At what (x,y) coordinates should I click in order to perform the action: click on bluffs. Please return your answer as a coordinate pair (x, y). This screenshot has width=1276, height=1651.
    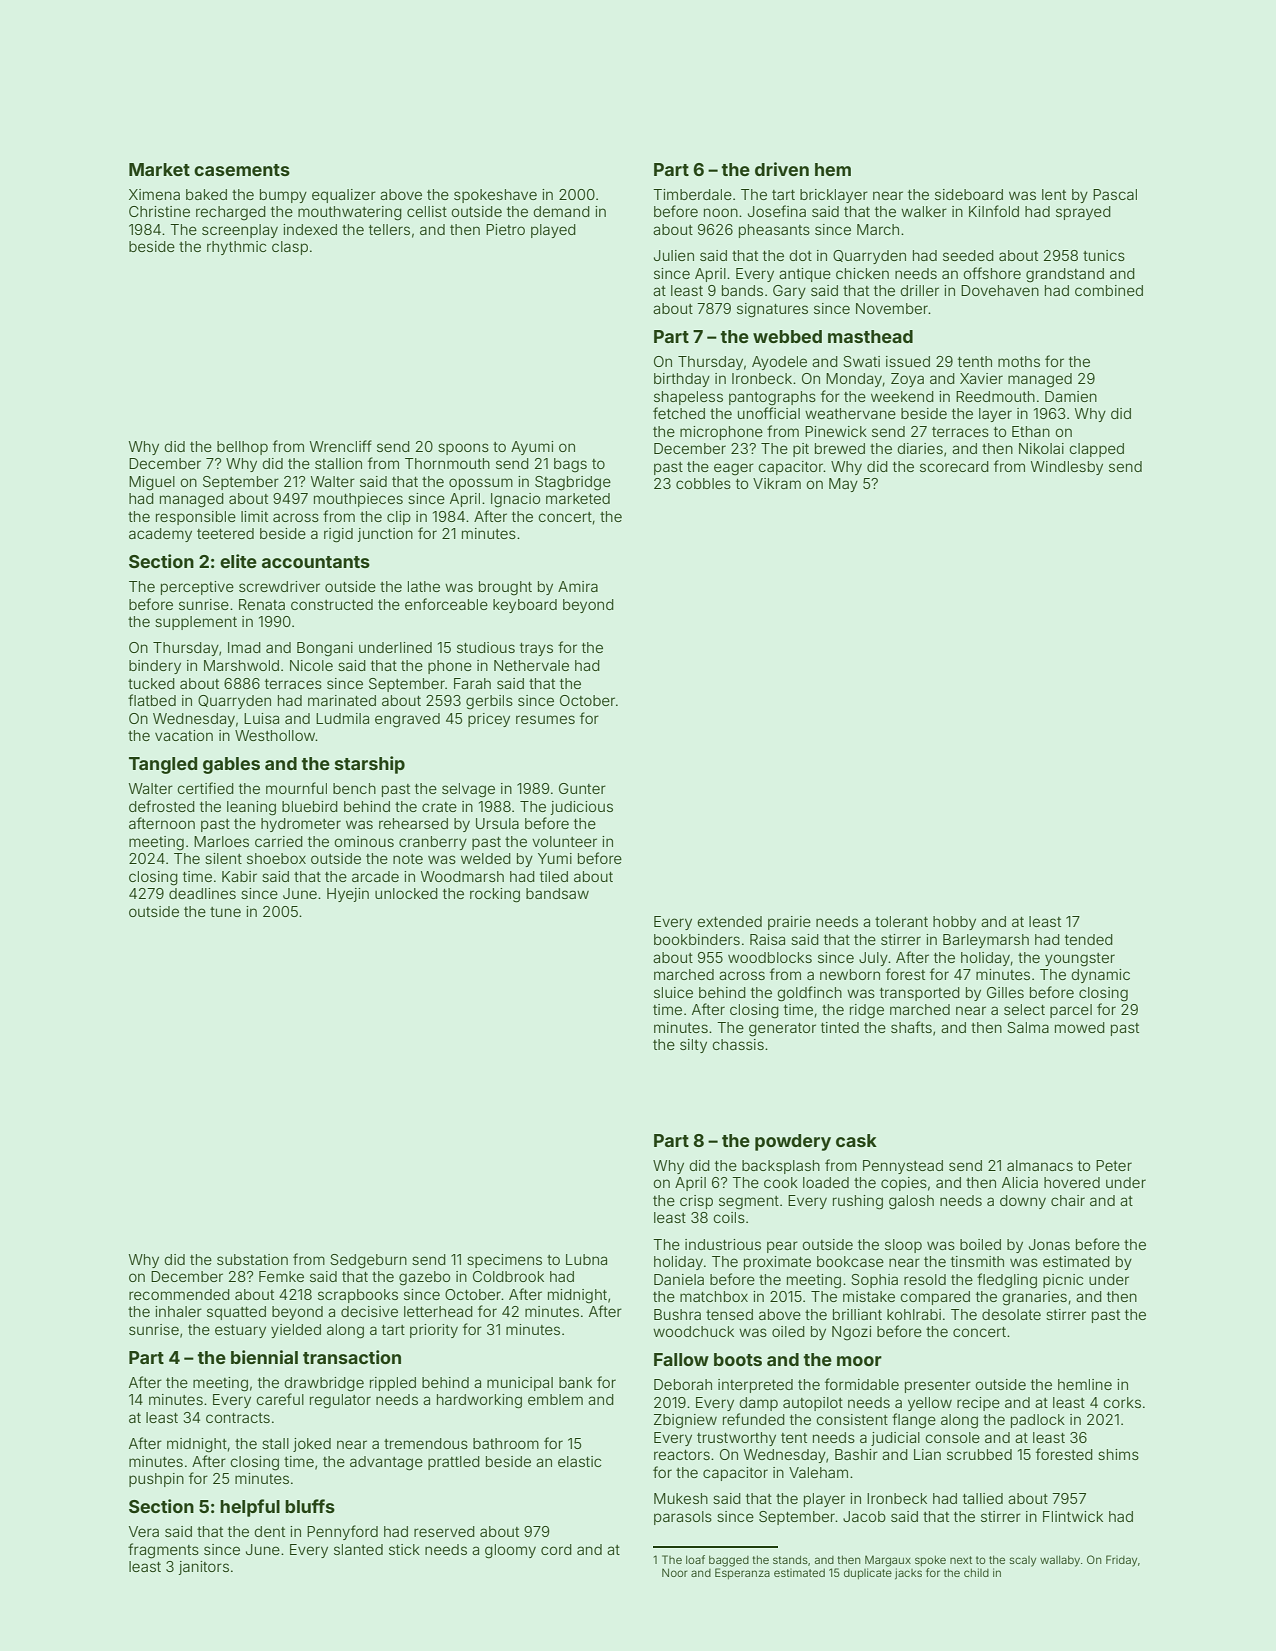
    Looking at the image, I should click on (310, 1506).
